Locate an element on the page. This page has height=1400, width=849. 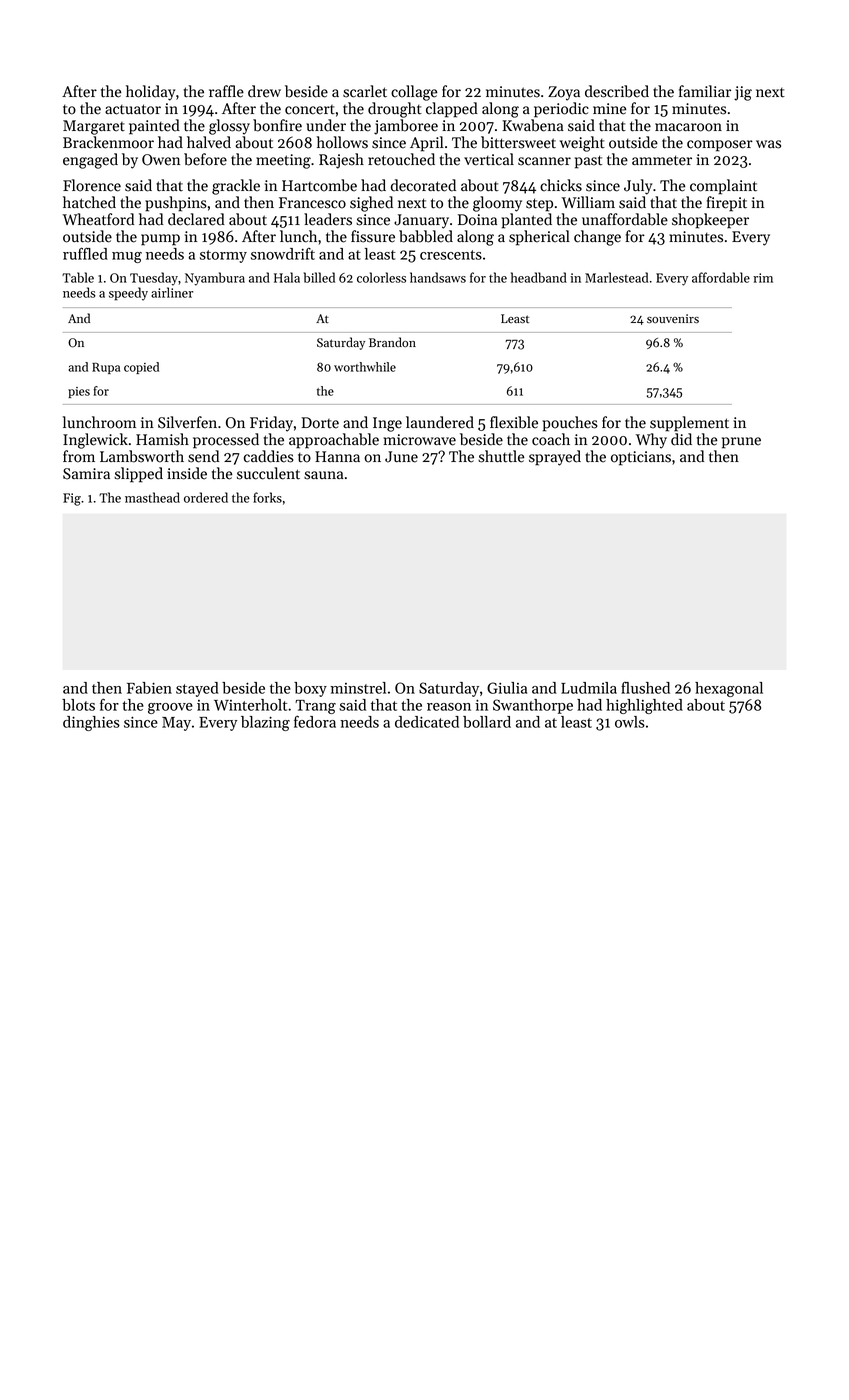
sauna is located at coordinates (323, 475).
